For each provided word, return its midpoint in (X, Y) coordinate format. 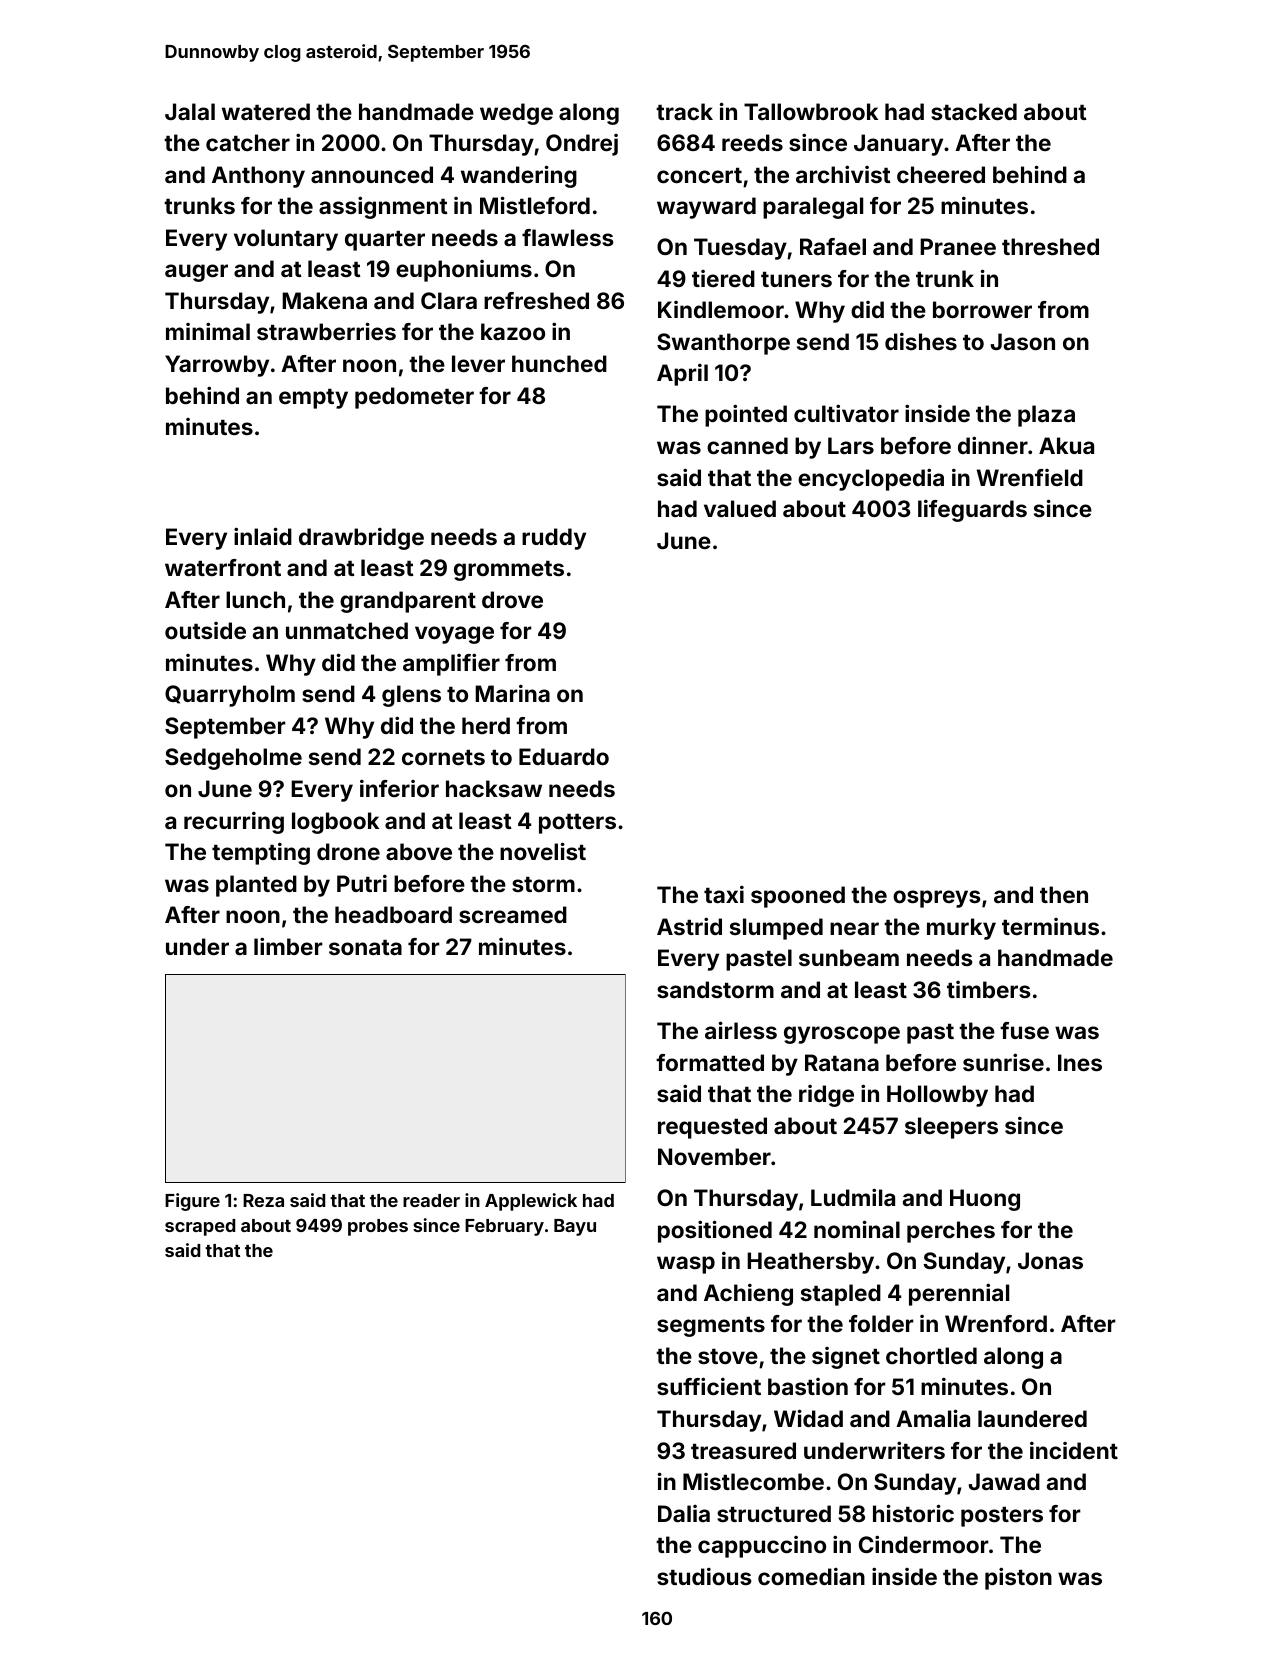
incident (1074, 1450)
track (684, 111)
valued (740, 508)
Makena (324, 300)
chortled (931, 1355)
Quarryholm (230, 696)
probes (378, 1227)
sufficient (709, 1386)
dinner (993, 445)
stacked (974, 111)
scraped (200, 1227)
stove (728, 1356)
